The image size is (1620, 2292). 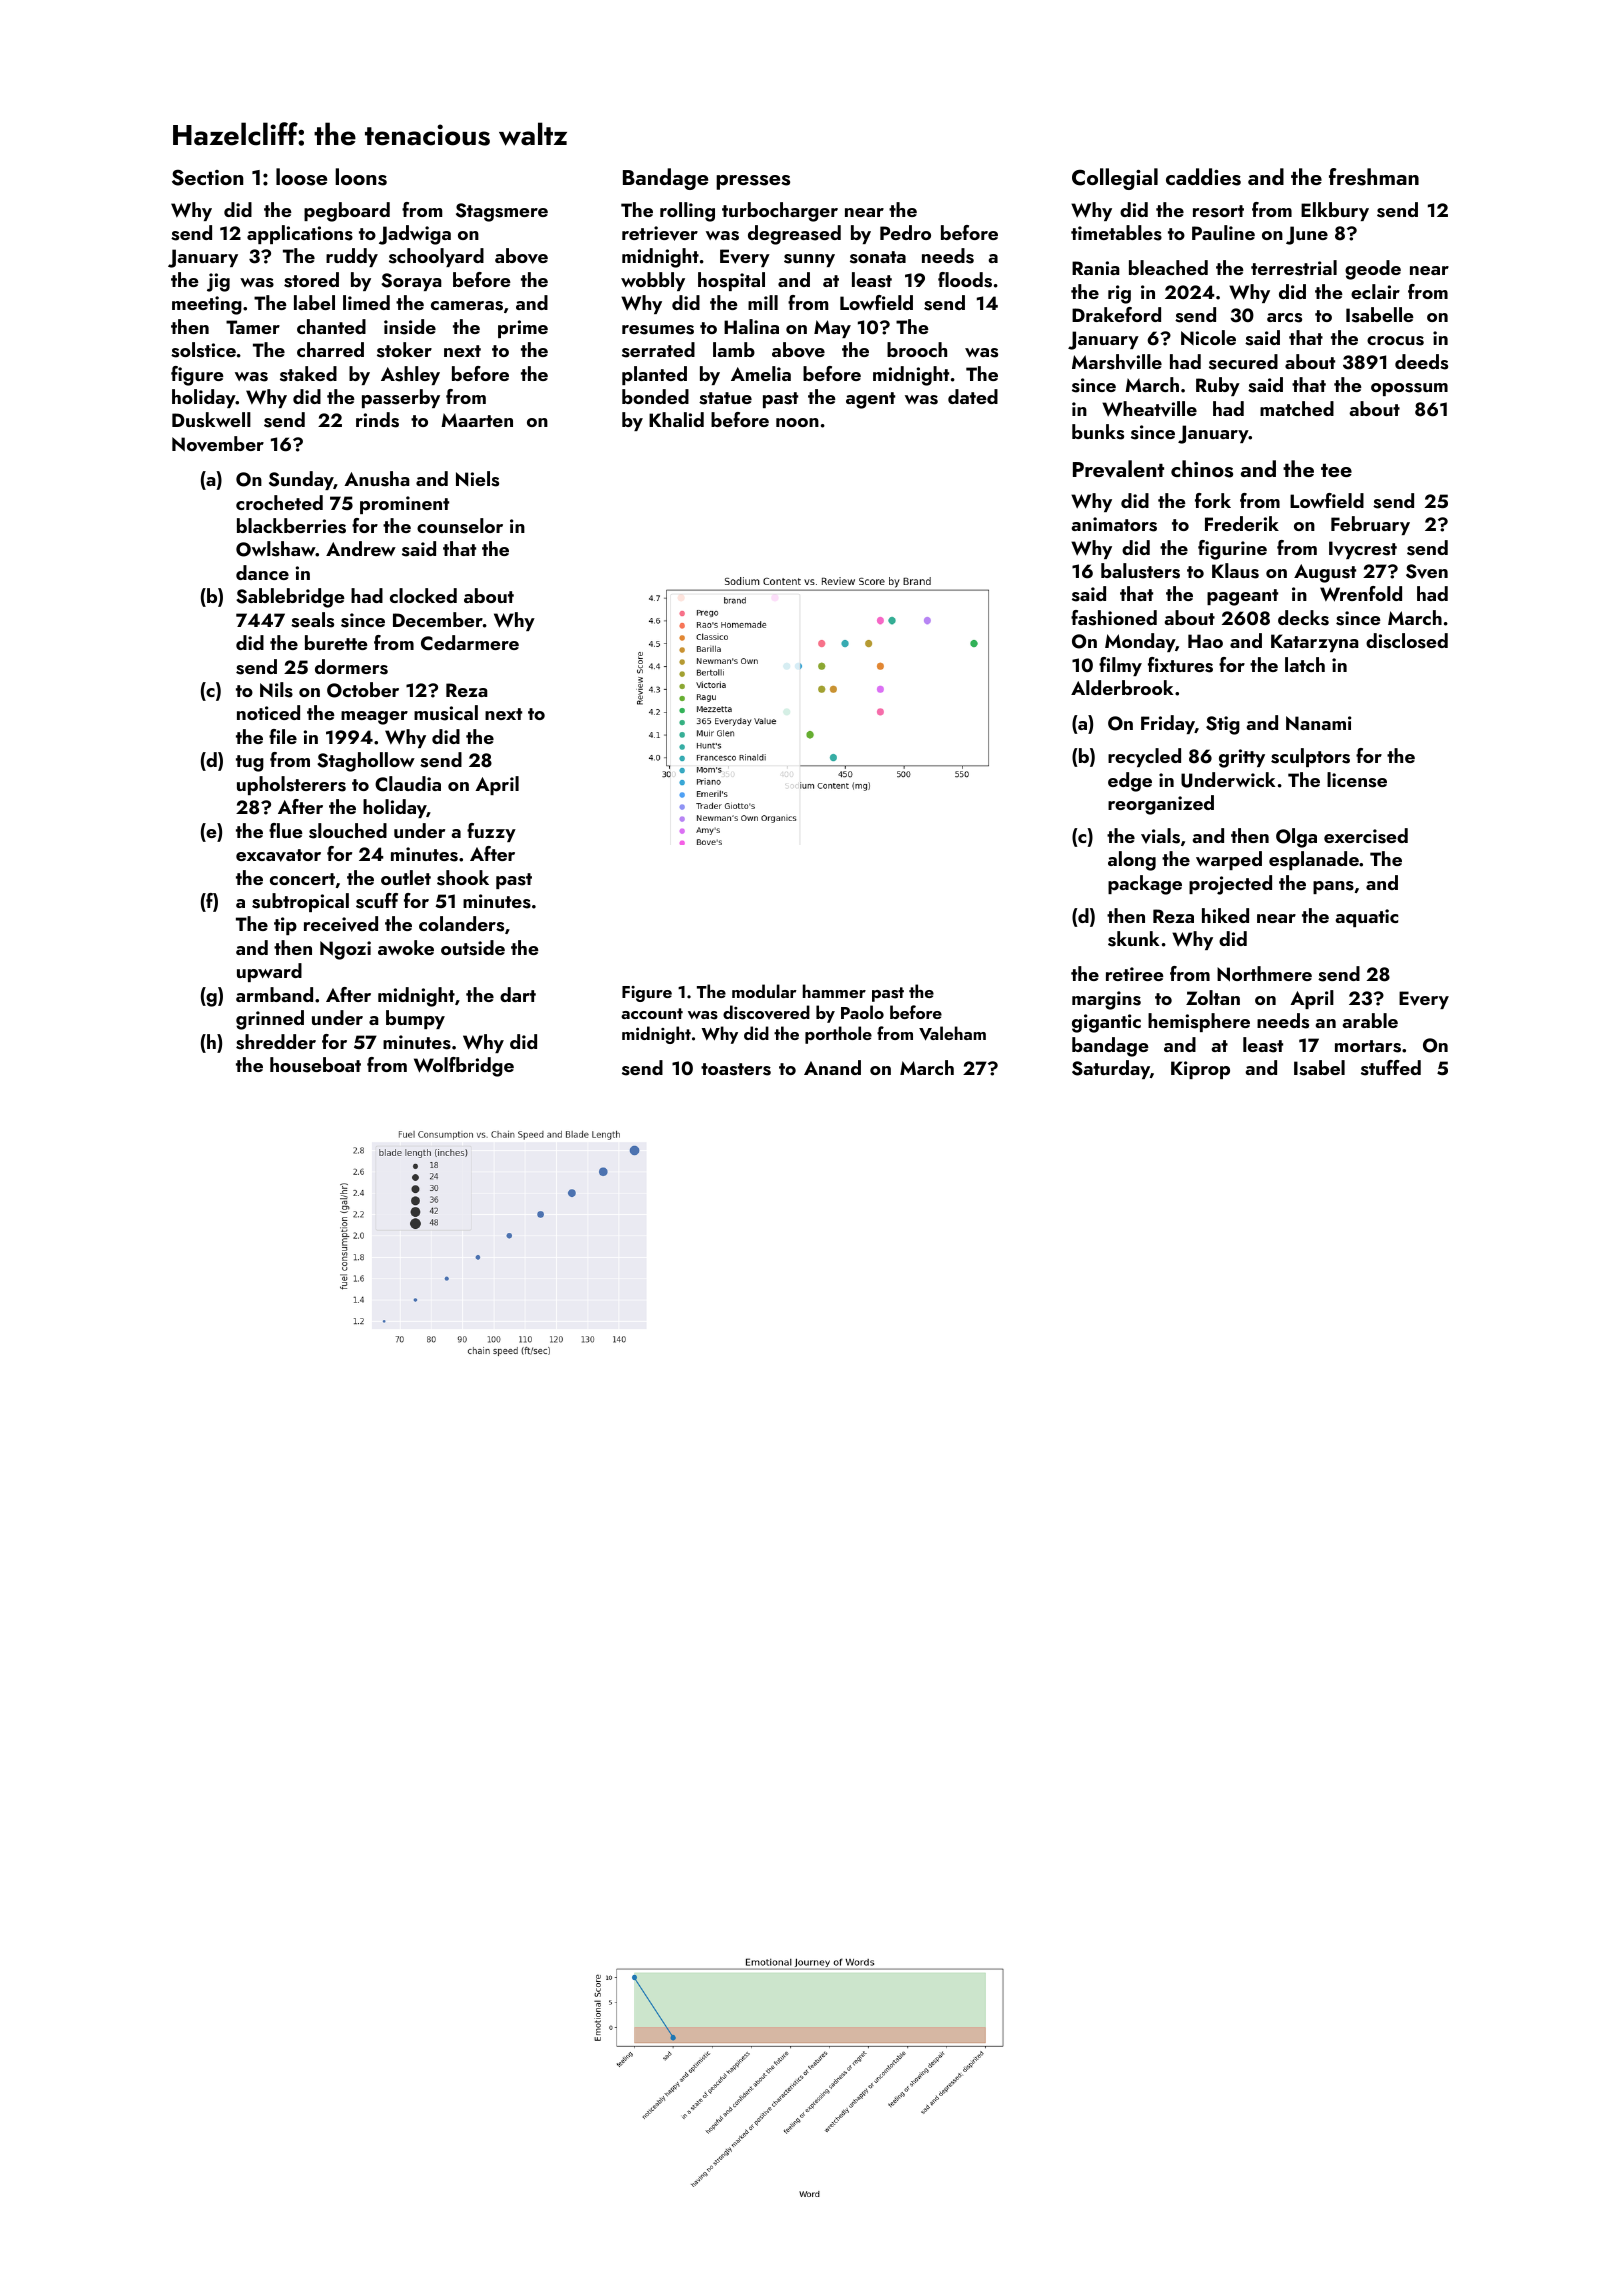 What do you see at coordinates (1144, 757) in the page?
I see `recycled` at bounding box center [1144, 757].
